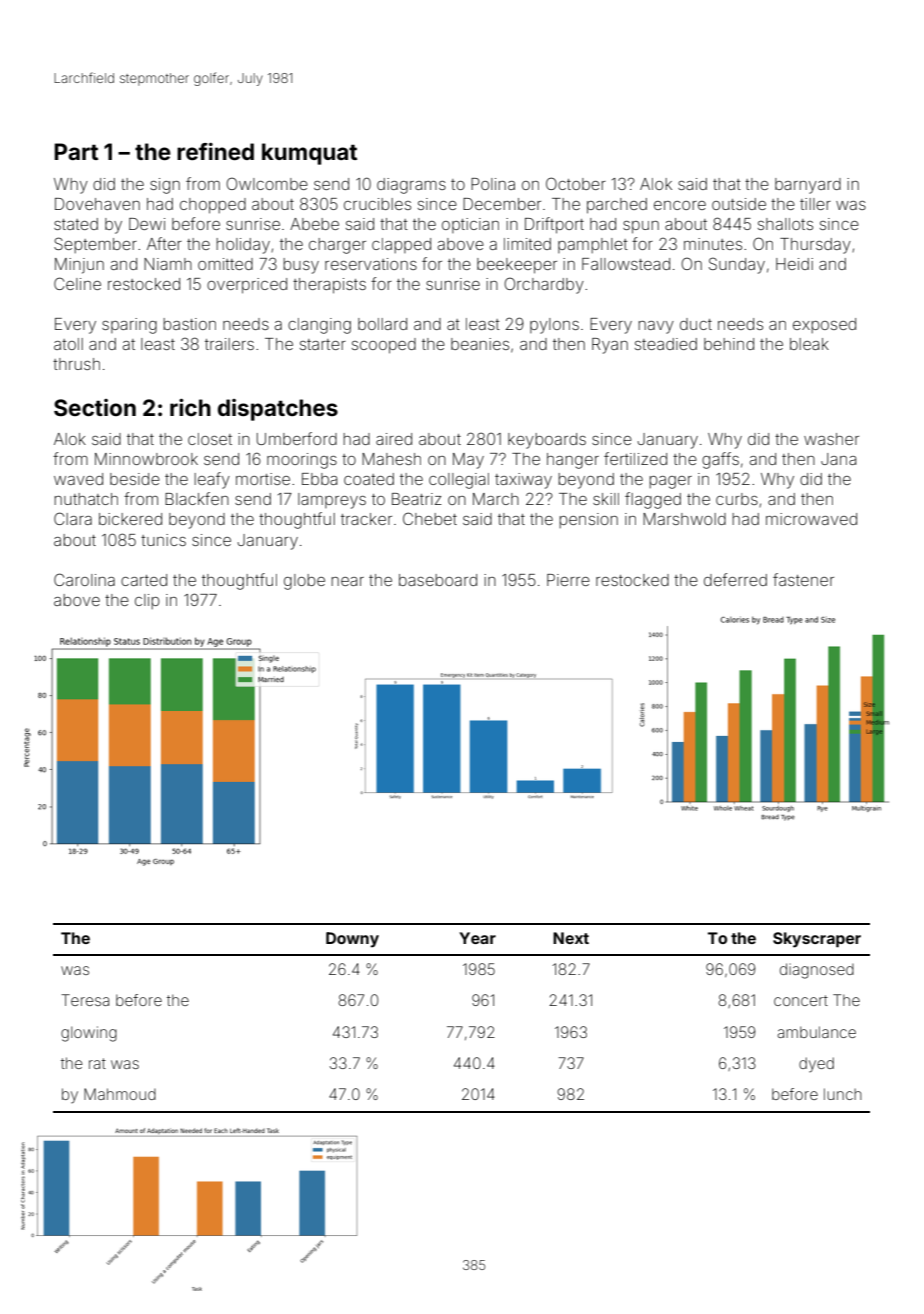 This document has height=1314, width=924. Describe the element at coordinates (76, 151) in the document. I see `Part` at that location.
